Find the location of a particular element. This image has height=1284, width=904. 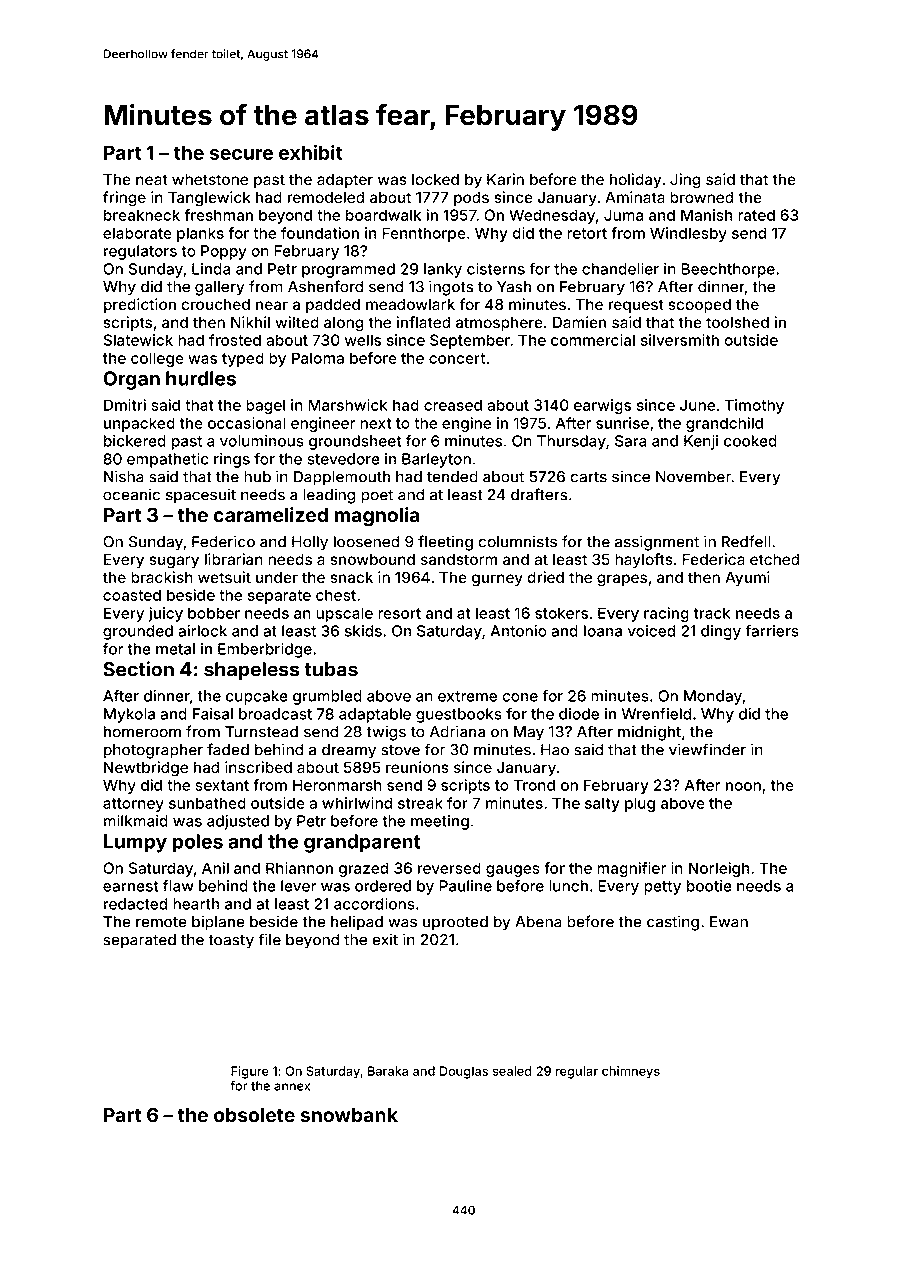

Kenji is located at coordinates (701, 442).
